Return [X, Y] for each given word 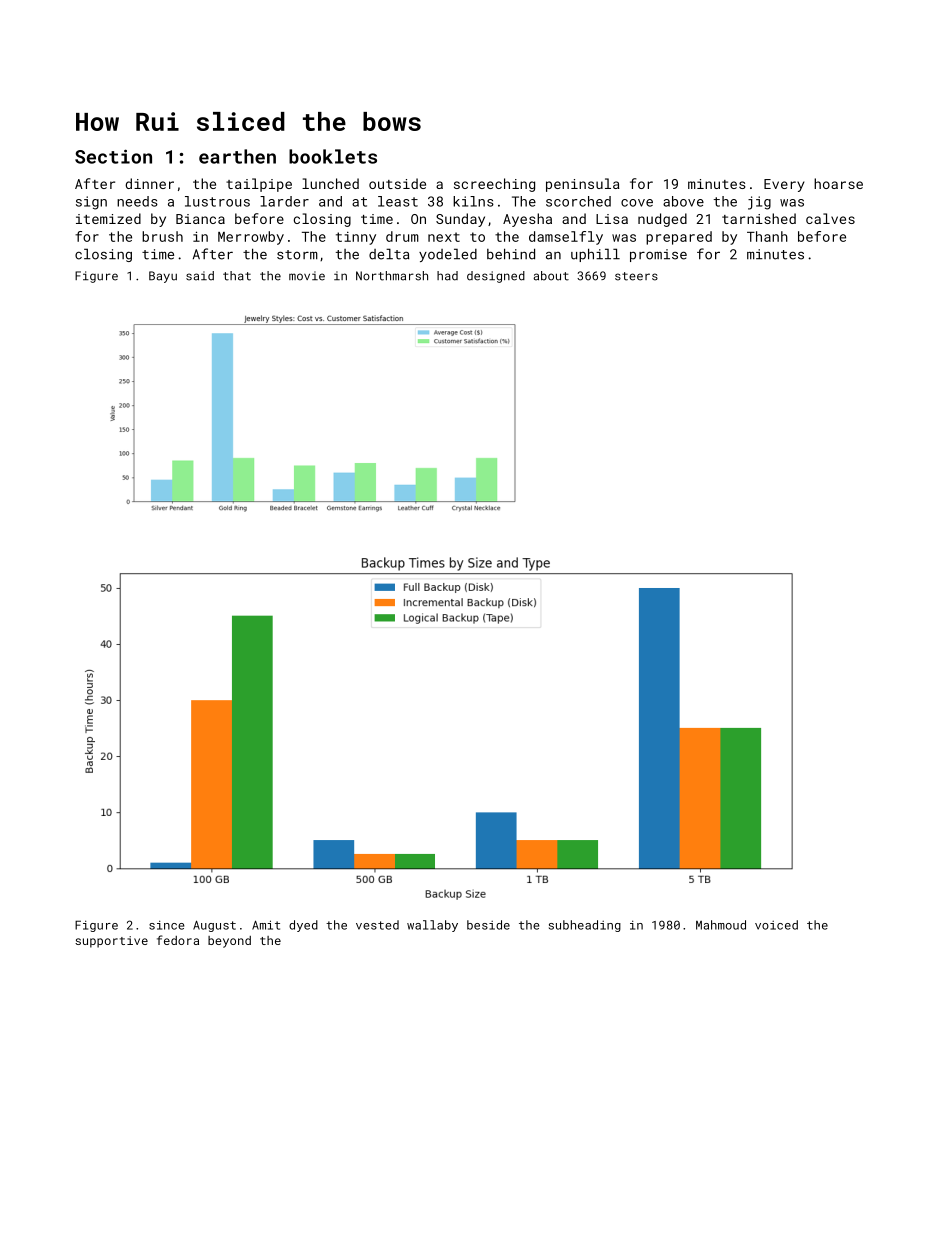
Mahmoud [721, 925]
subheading [585, 926]
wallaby [432, 926]
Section [113, 156]
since [166, 925]
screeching [494, 185]
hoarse [838, 183]
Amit [266, 925]
